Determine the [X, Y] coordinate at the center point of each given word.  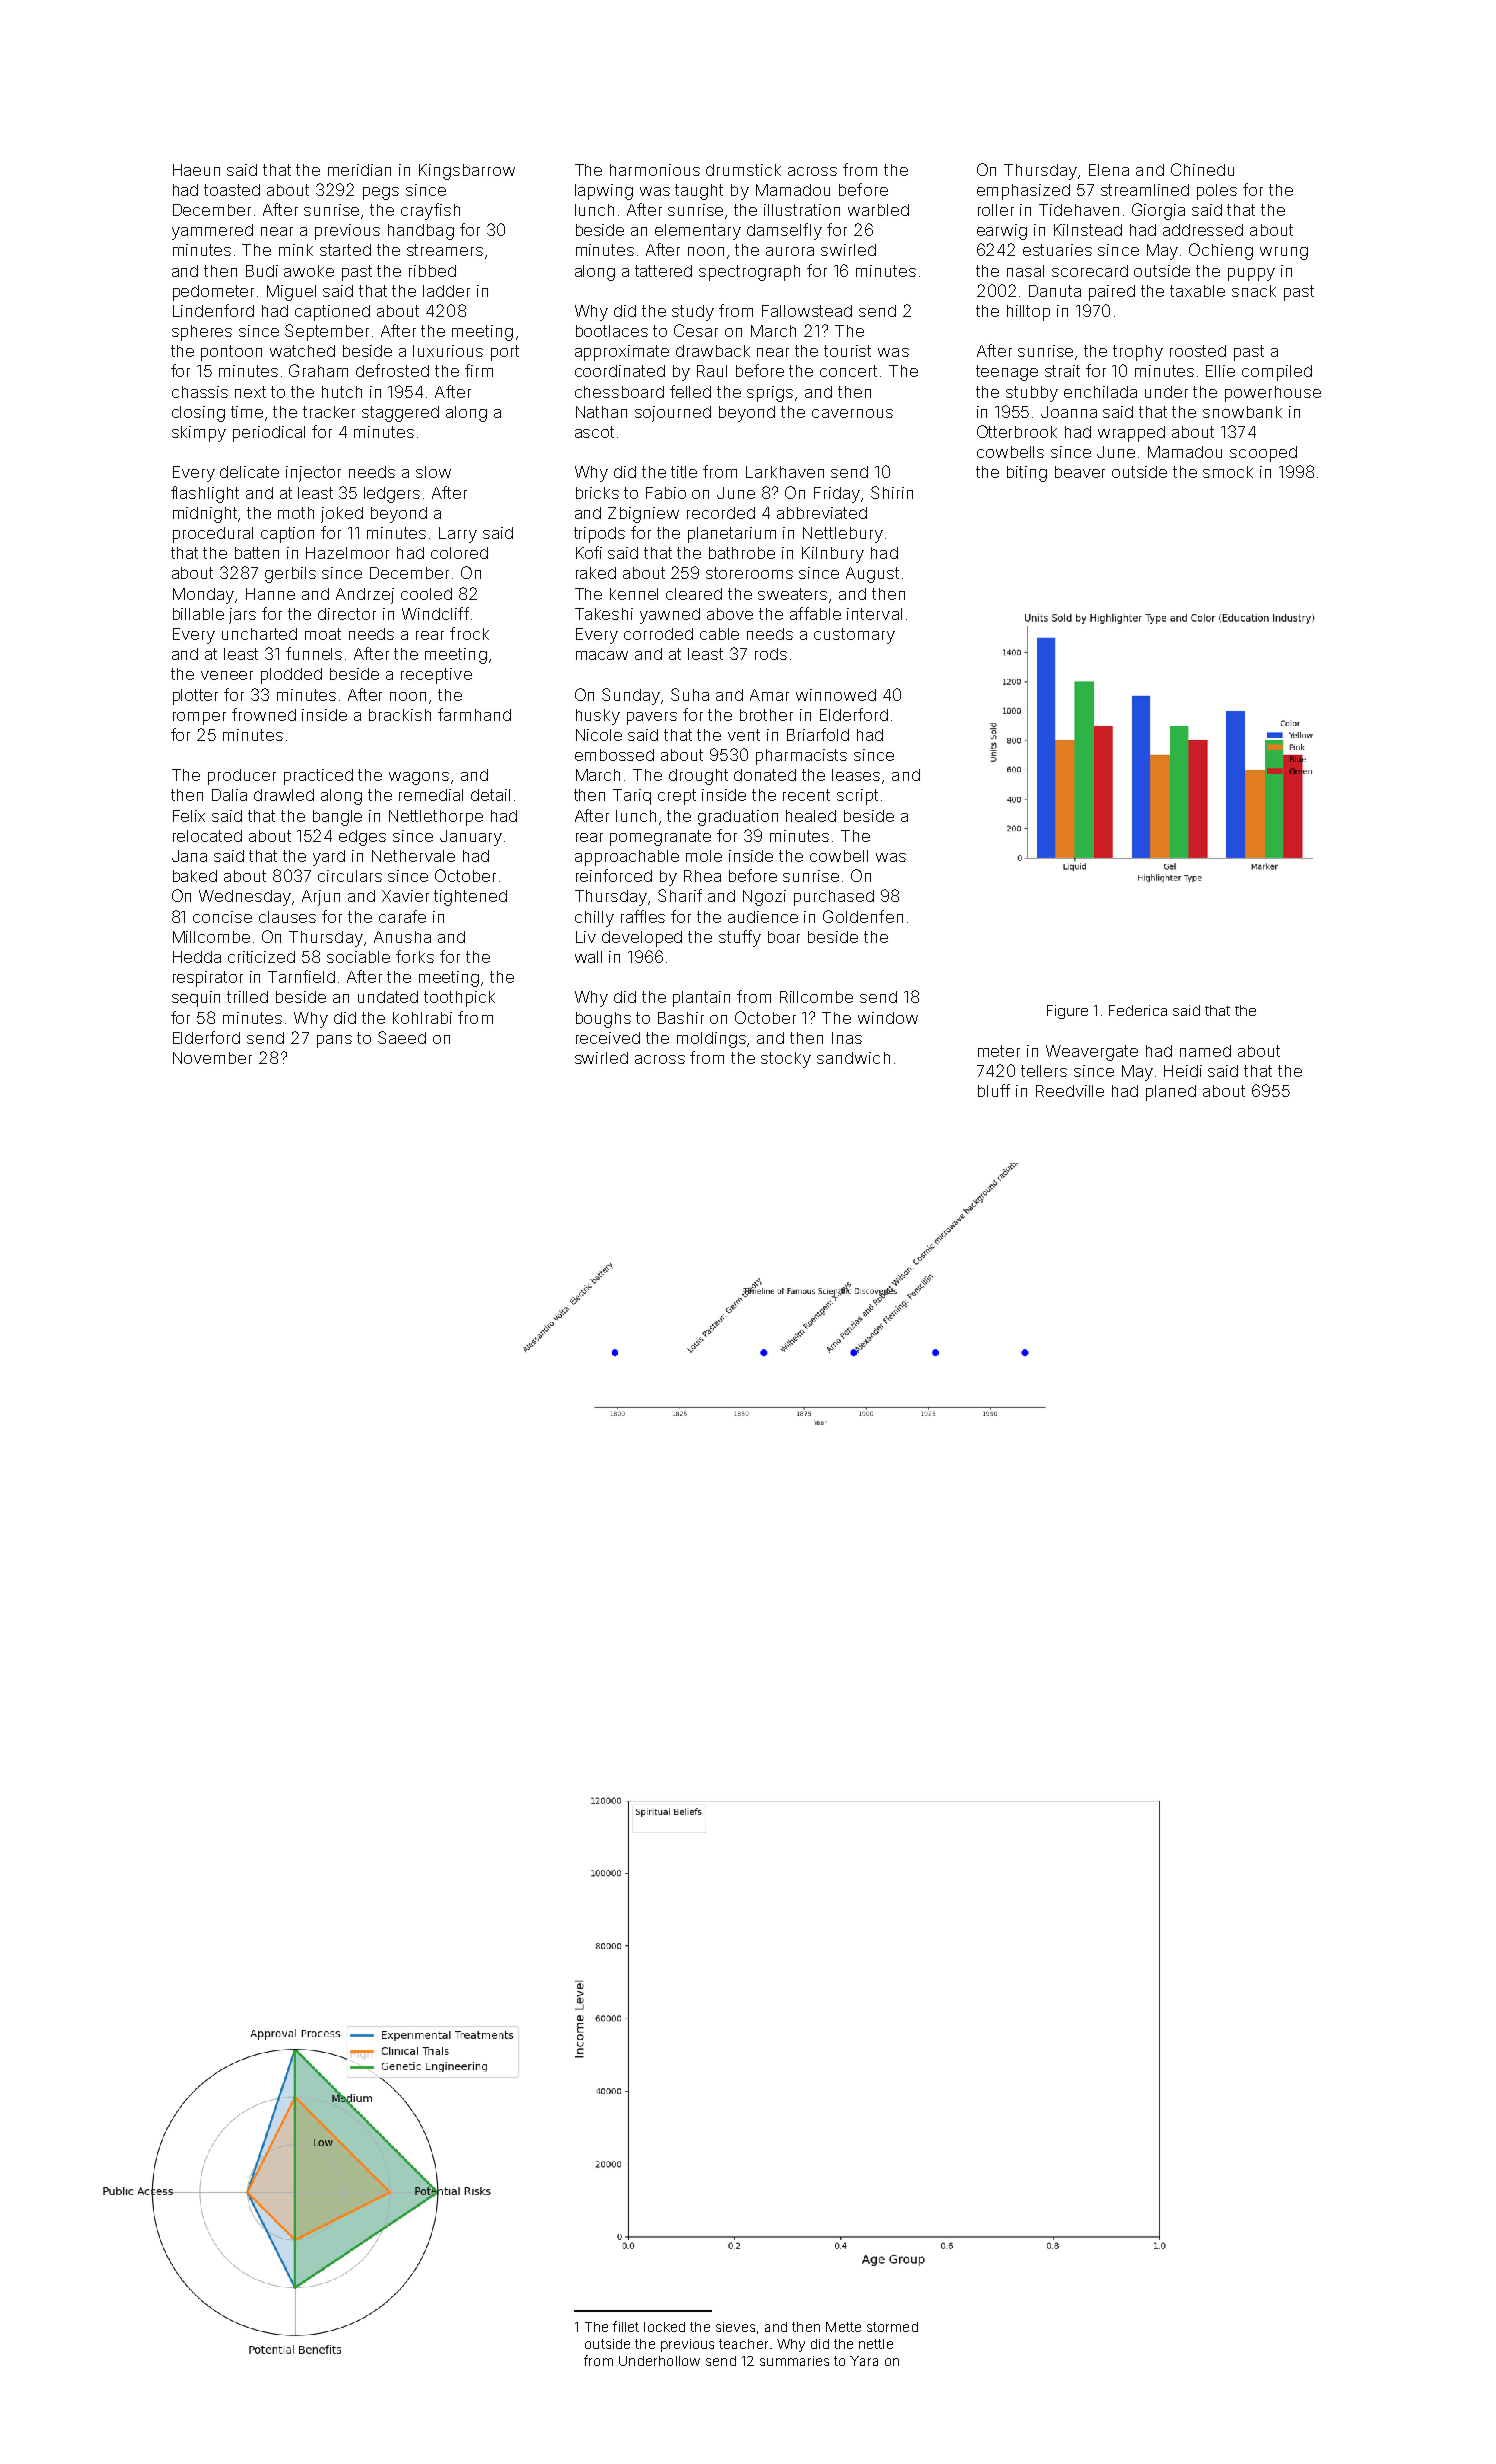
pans [334, 1041]
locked [664, 2327]
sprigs [770, 394]
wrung [1284, 253]
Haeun [196, 170]
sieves [735, 2327]
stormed [892, 2327]
